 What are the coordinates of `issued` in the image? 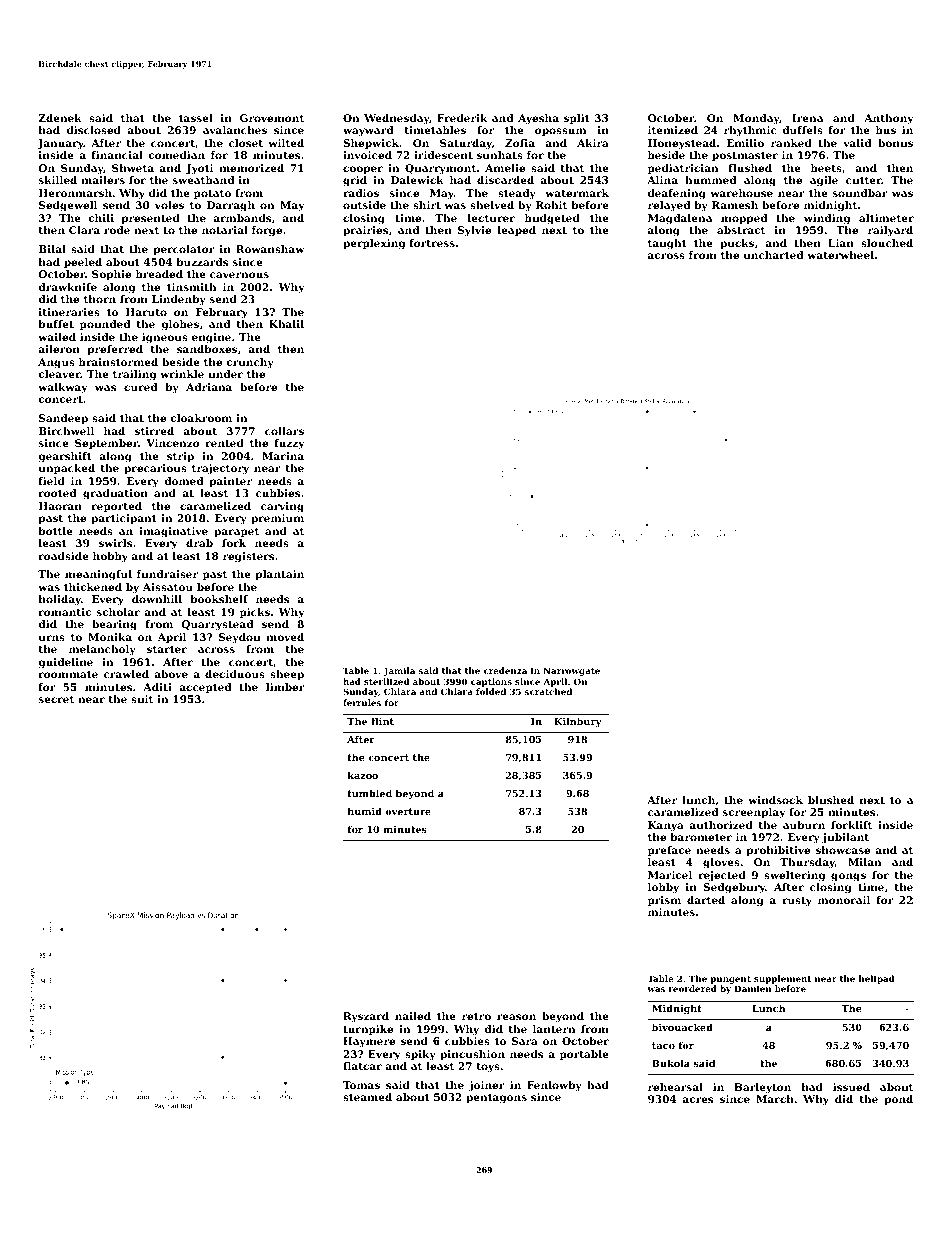 It's located at (851, 1087).
